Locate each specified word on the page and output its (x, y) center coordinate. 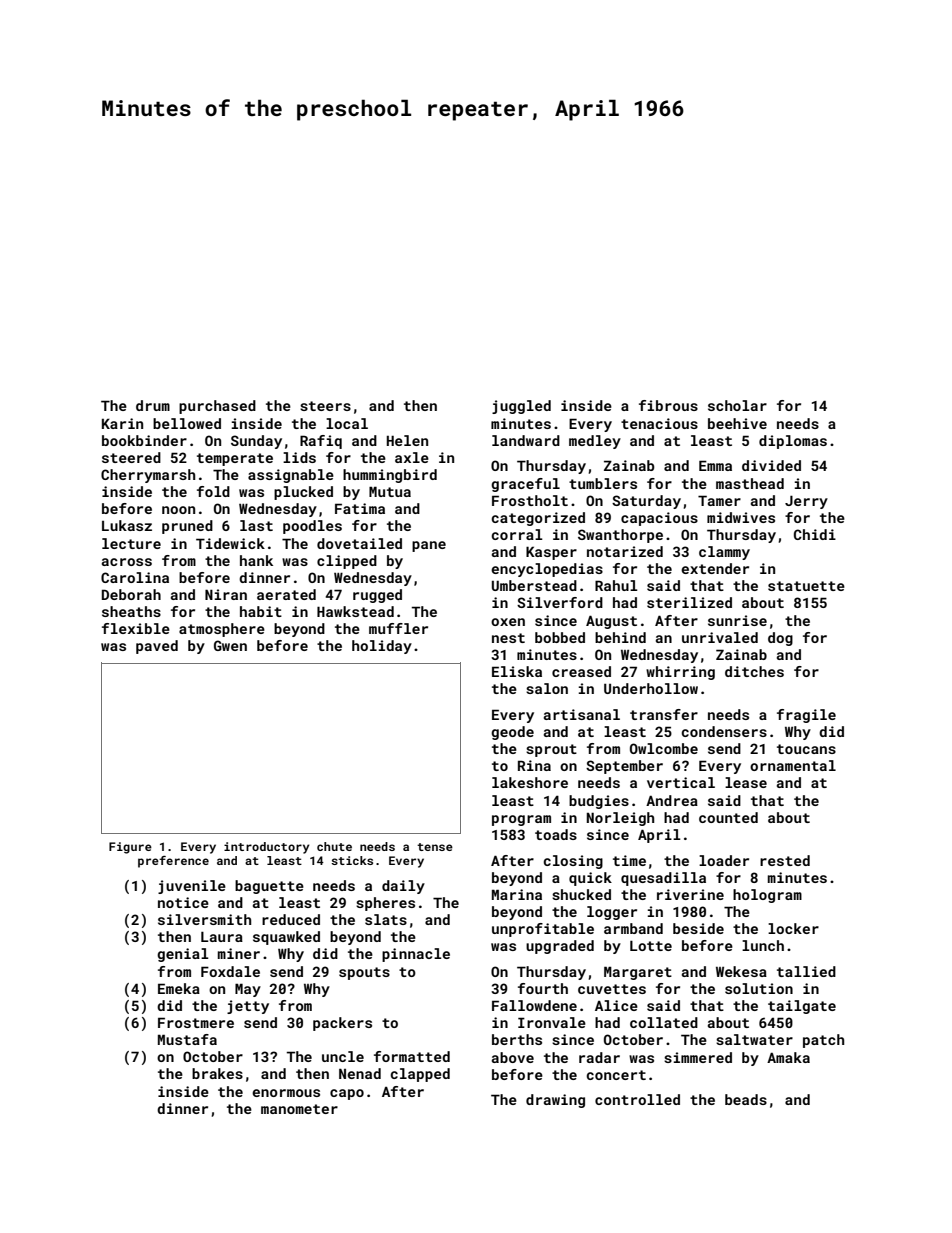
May (248, 990)
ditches (754, 671)
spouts (364, 973)
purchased (217, 407)
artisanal (582, 714)
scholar (737, 405)
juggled (521, 407)
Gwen (230, 645)
